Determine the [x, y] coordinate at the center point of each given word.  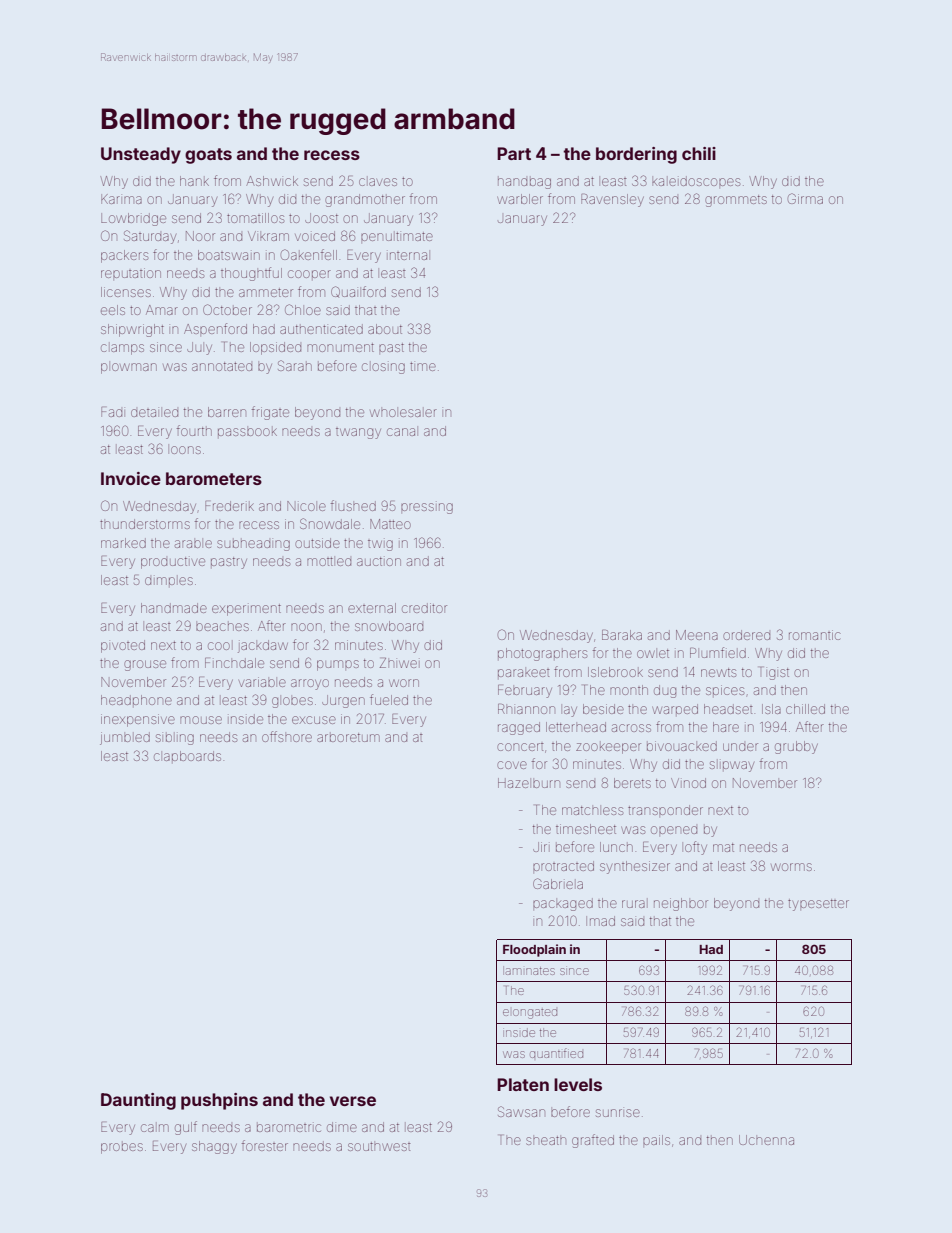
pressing [427, 508]
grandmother [365, 200]
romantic [815, 635]
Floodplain [534, 950]
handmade [174, 608]
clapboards [187, 756]
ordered [746, 635]
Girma [805, 198]
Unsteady [141, 155]
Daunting [138, 1101]
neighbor [681, 904]
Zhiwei [398, 663]
